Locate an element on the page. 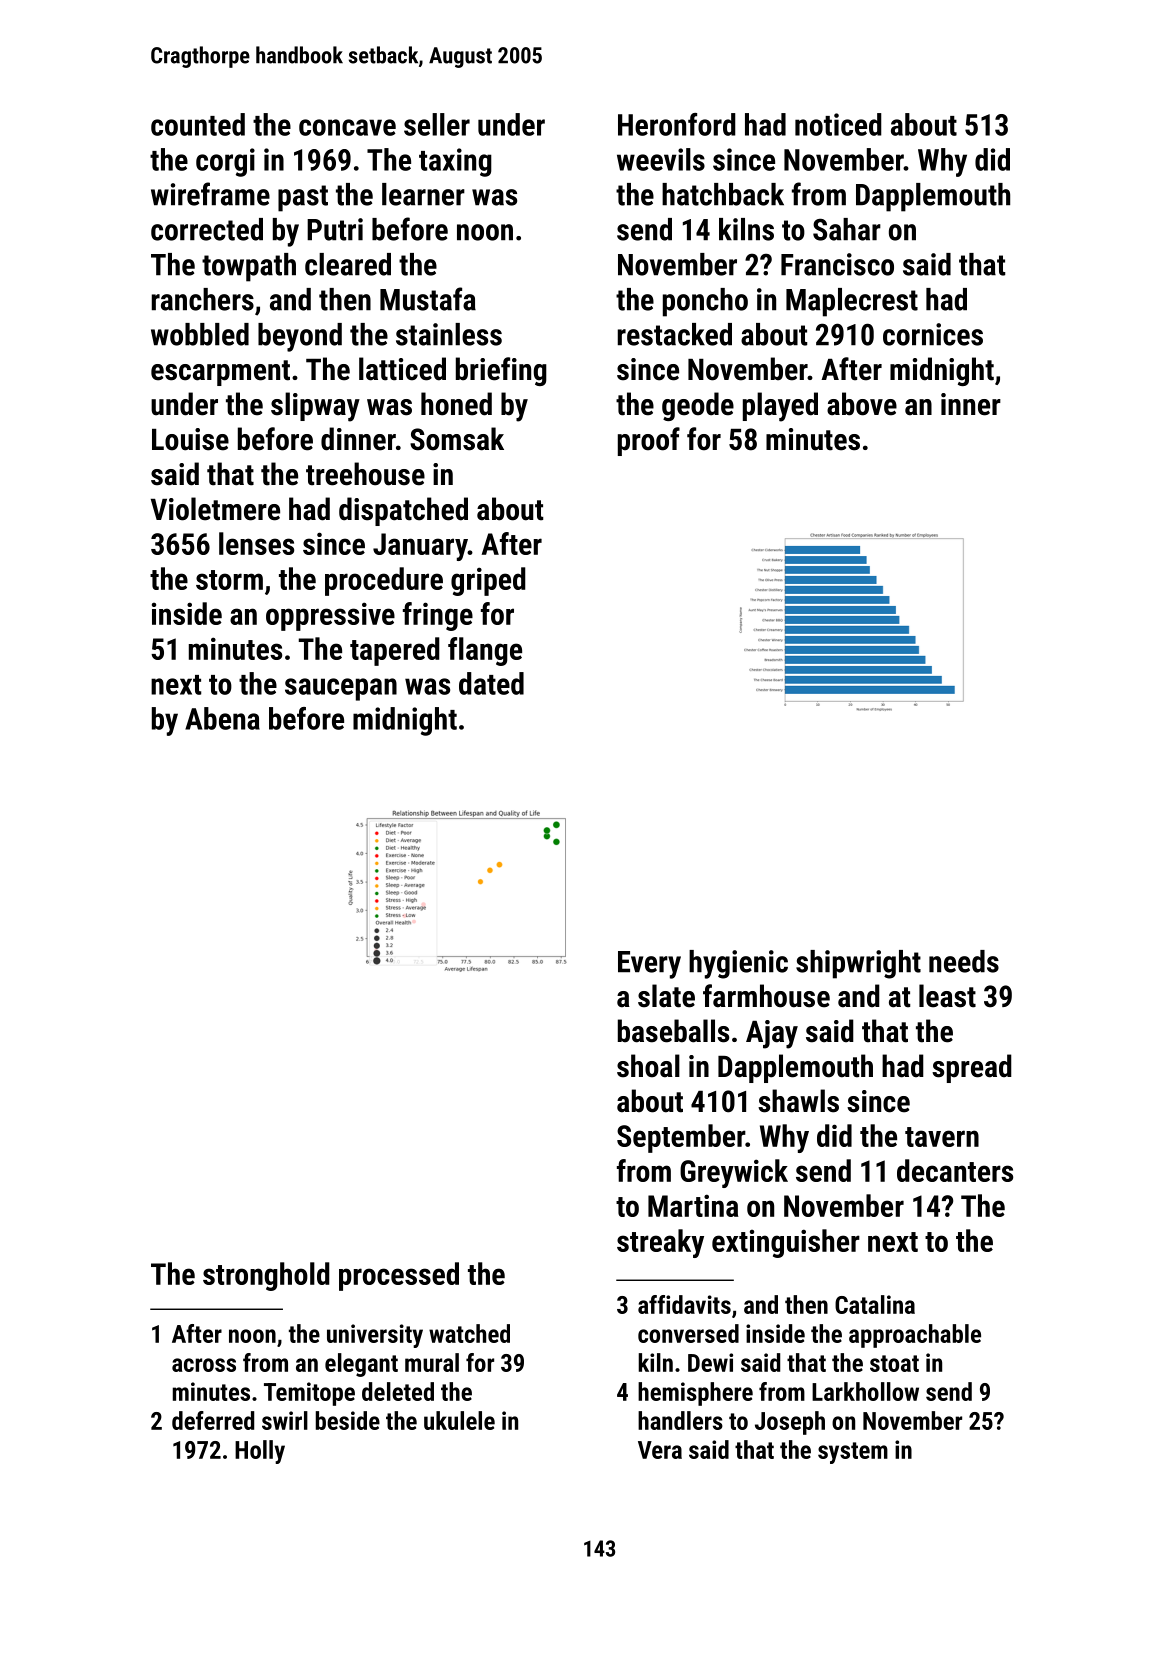 The height and width of the page is (1654, 1165). decanters is located at coordinates (955, 1170).
